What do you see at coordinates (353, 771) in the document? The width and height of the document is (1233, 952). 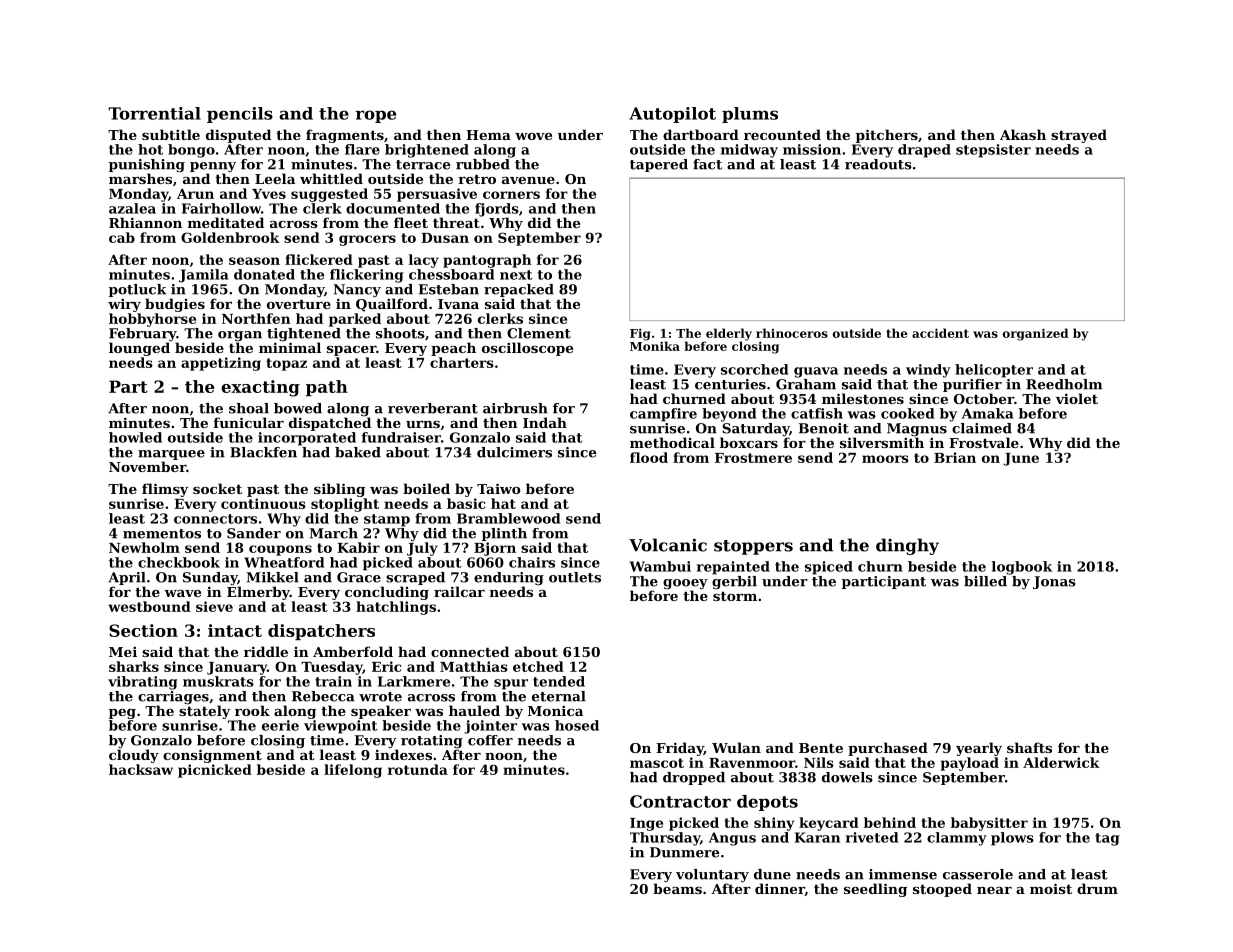 I see `lifelong` at bounding box center [353, 771].
